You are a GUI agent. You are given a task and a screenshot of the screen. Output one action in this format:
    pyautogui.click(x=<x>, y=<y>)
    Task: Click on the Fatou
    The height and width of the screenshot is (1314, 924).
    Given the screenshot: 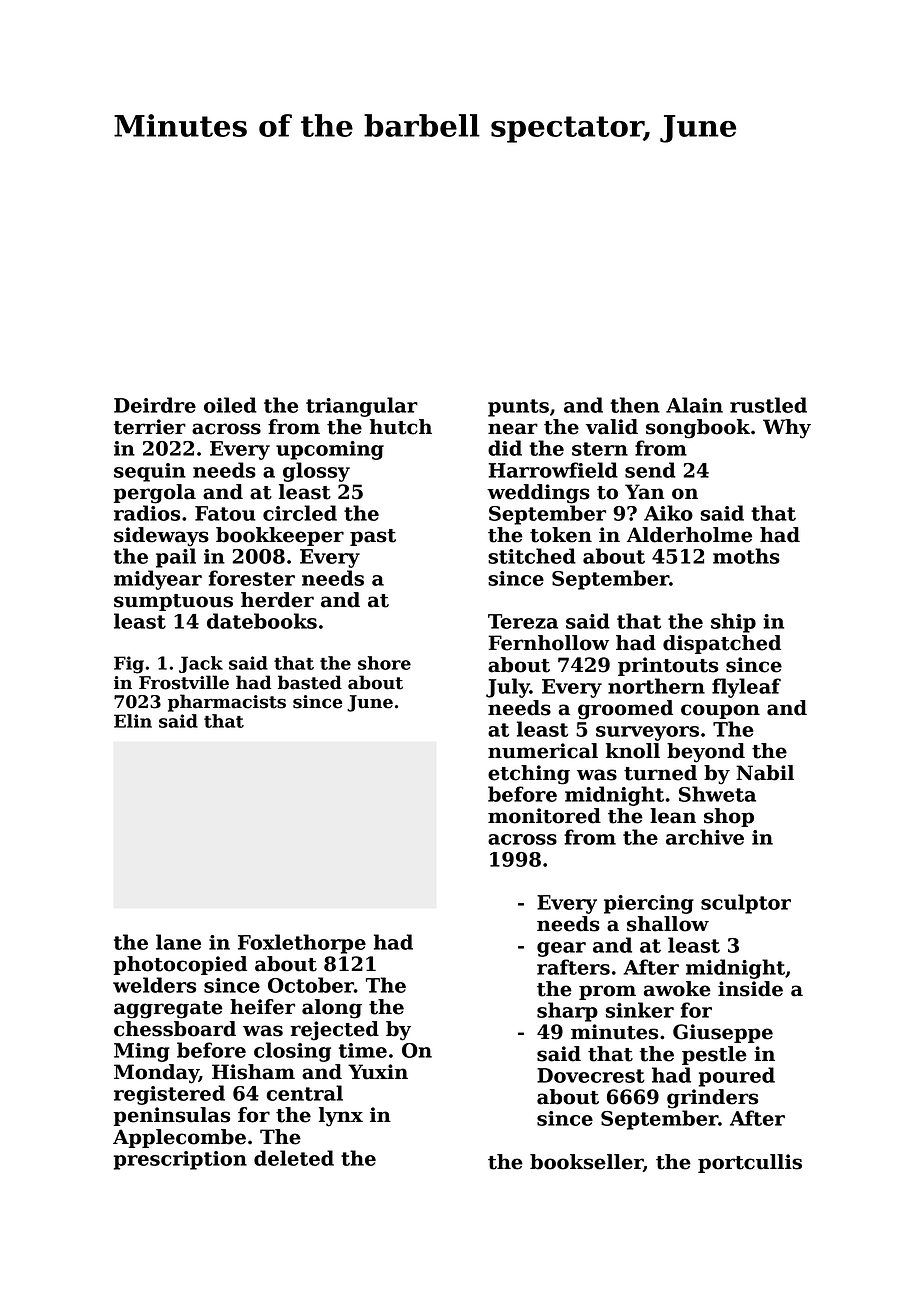 What is the action you would take?
    pyautogui.click(x=225, y=513)
